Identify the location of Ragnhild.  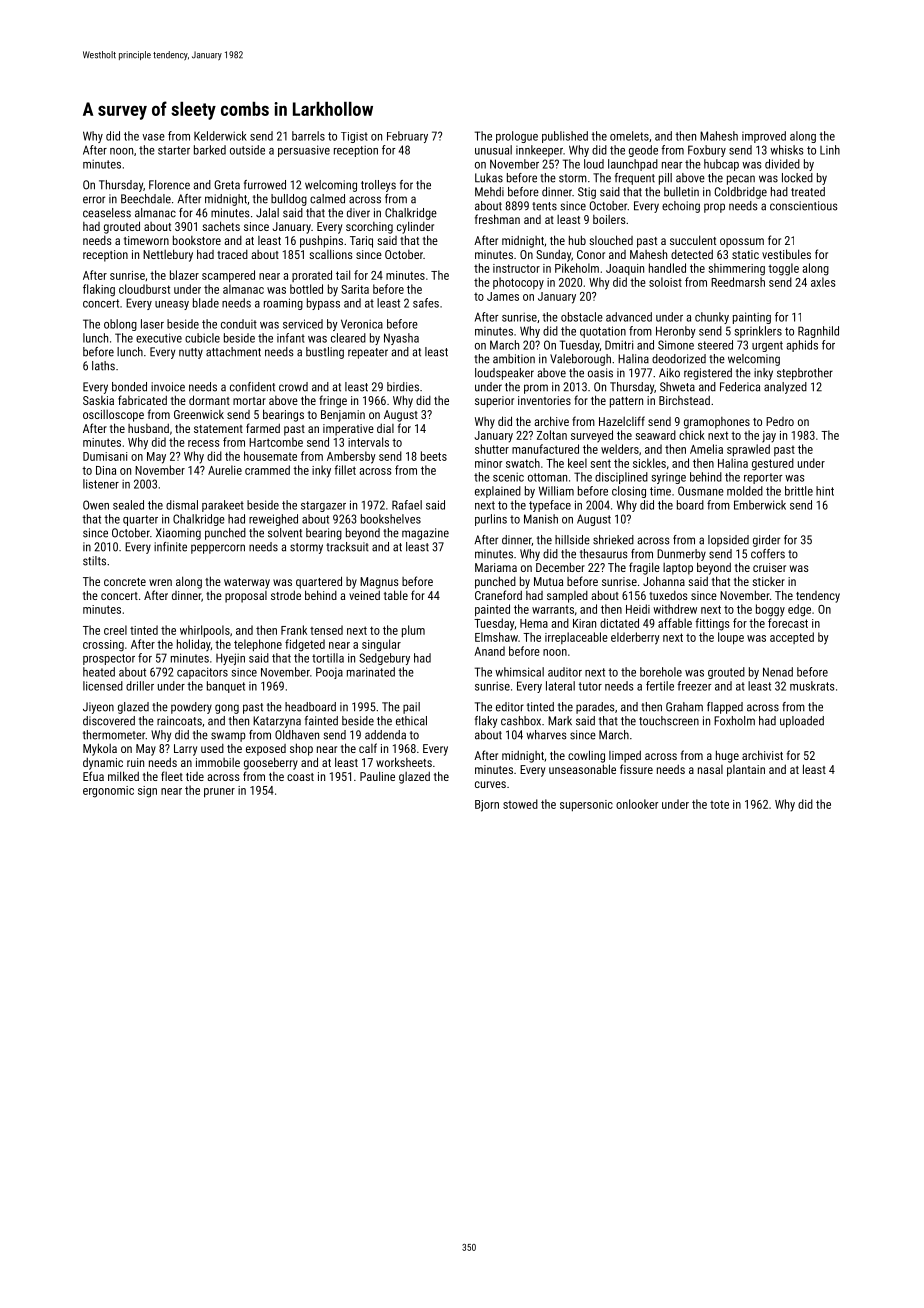
(818, 332).
